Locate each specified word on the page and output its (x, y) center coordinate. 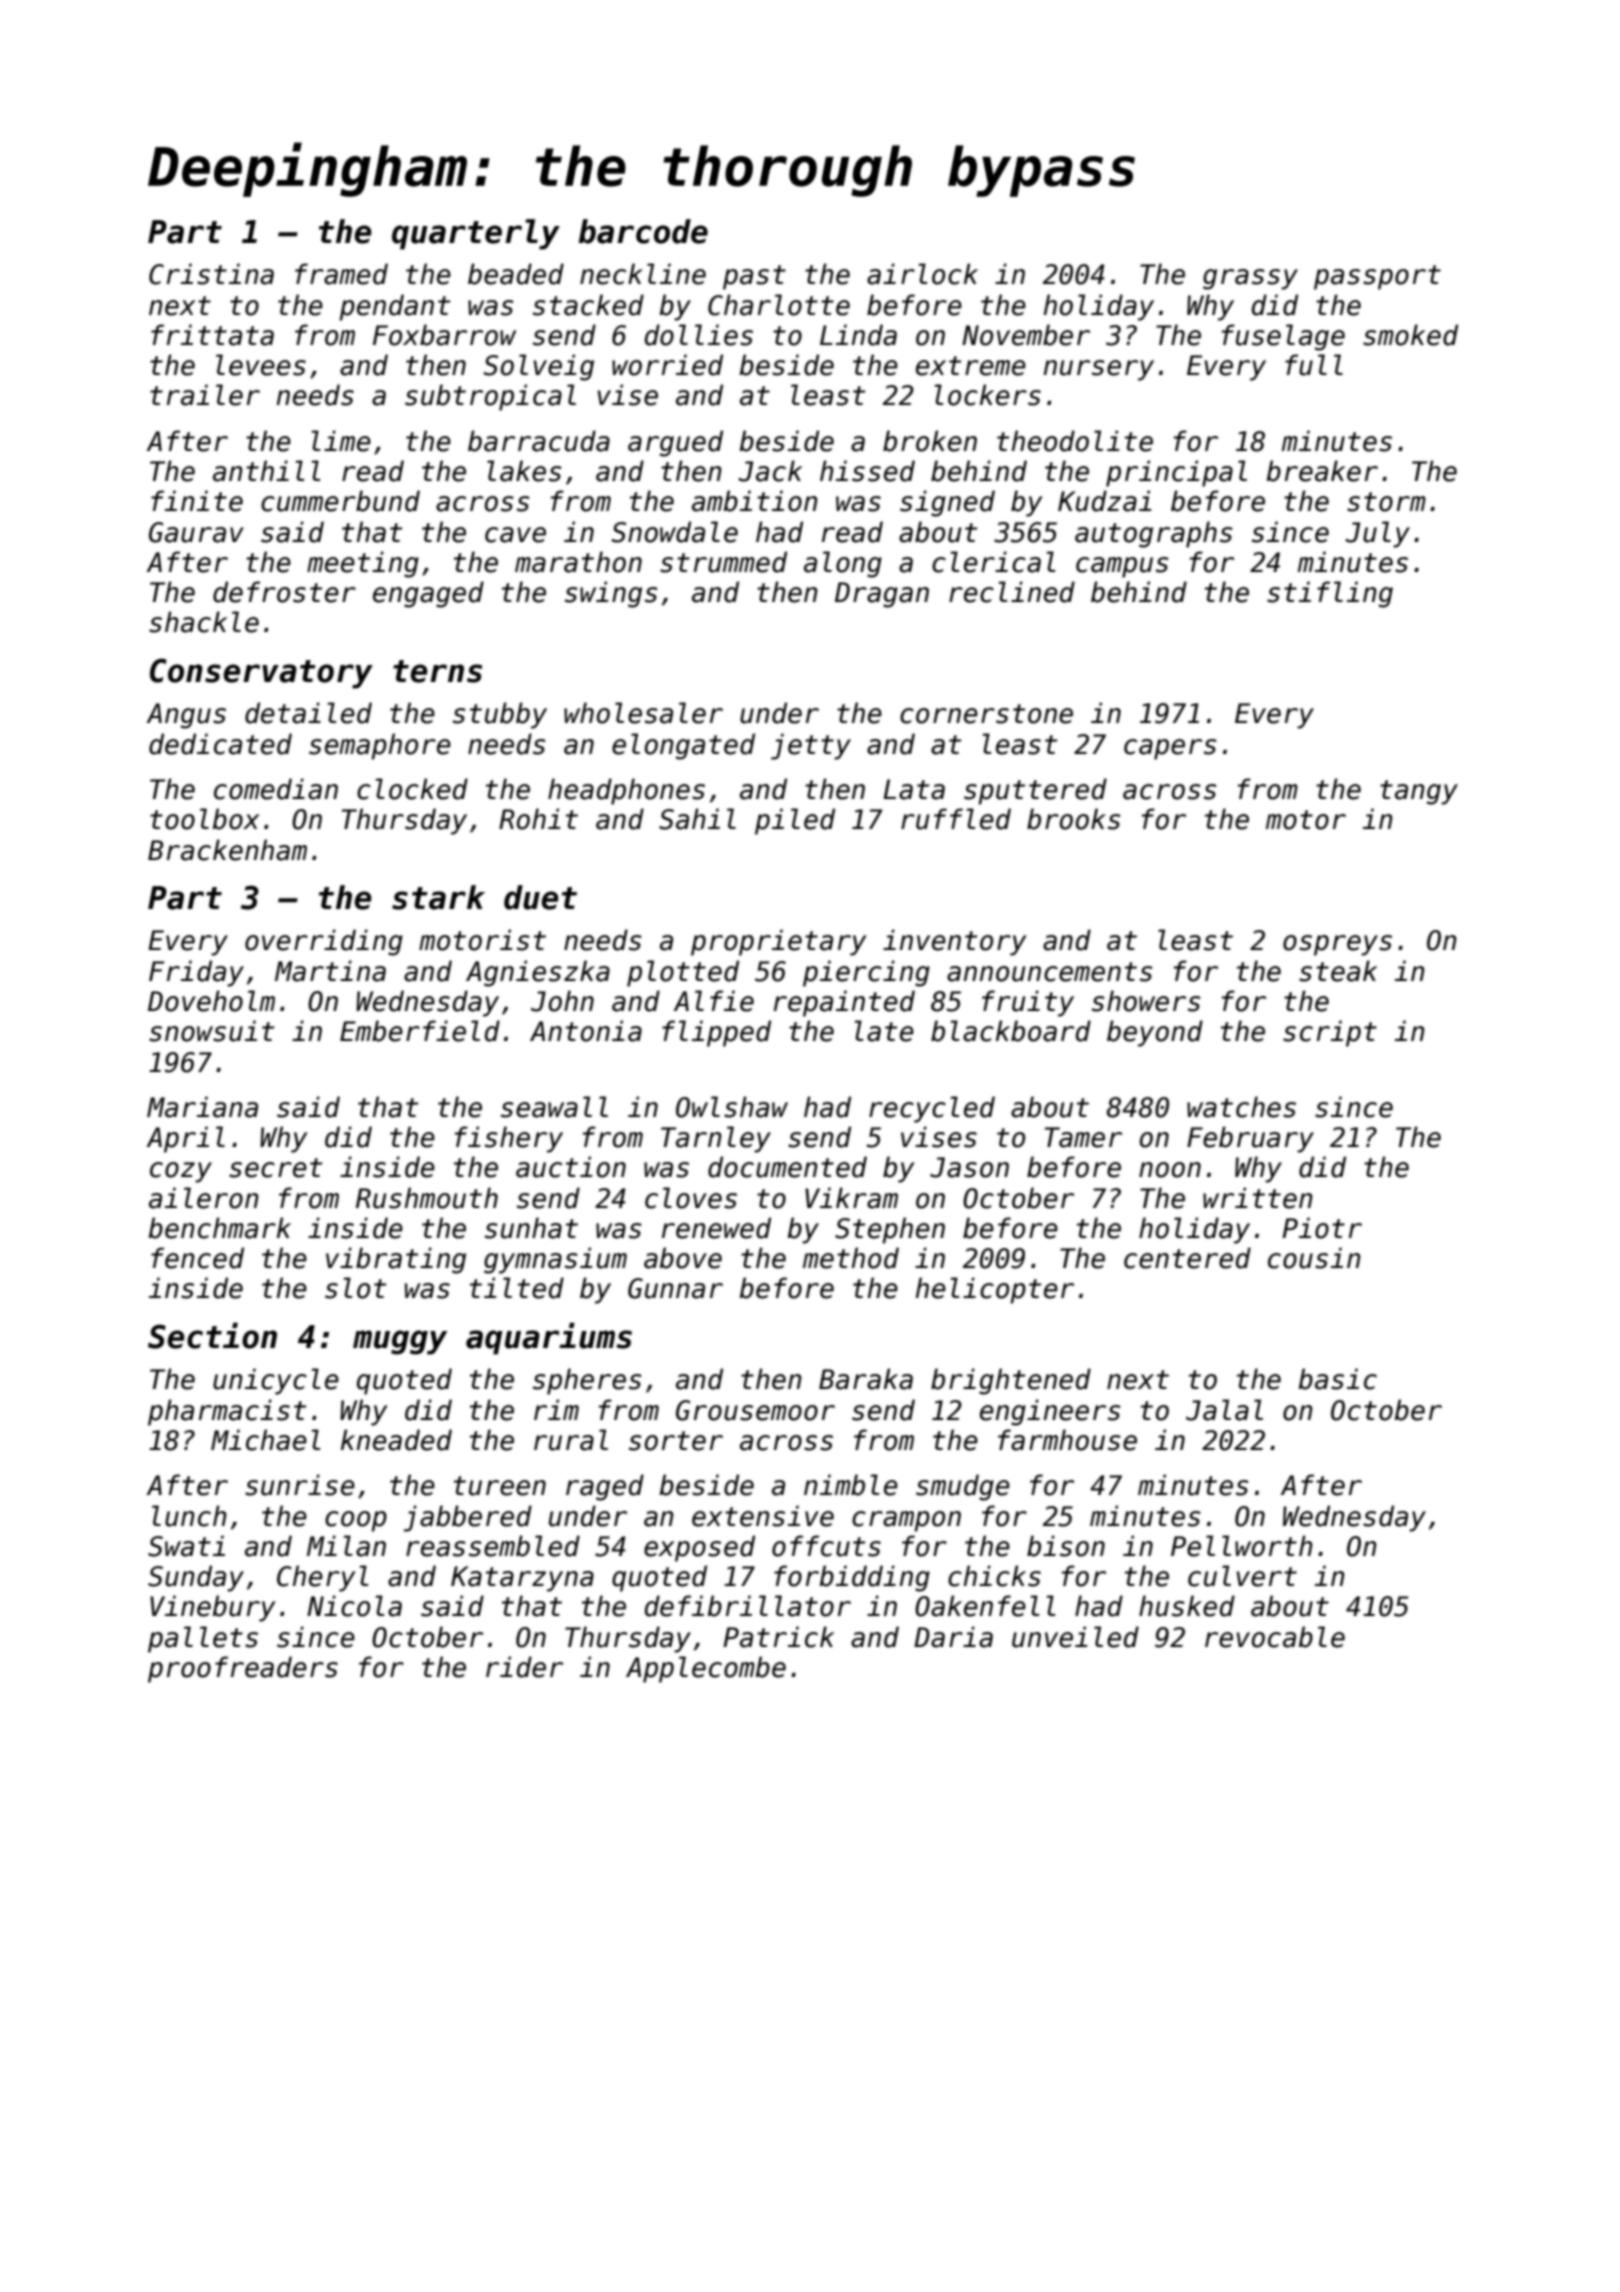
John (562, 1001)
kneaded (396, 1440)
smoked (1410, 335)
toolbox (204, 819)
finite (197, 501)
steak (1338, 971)
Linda (858, 335)
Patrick (778, 1637)
